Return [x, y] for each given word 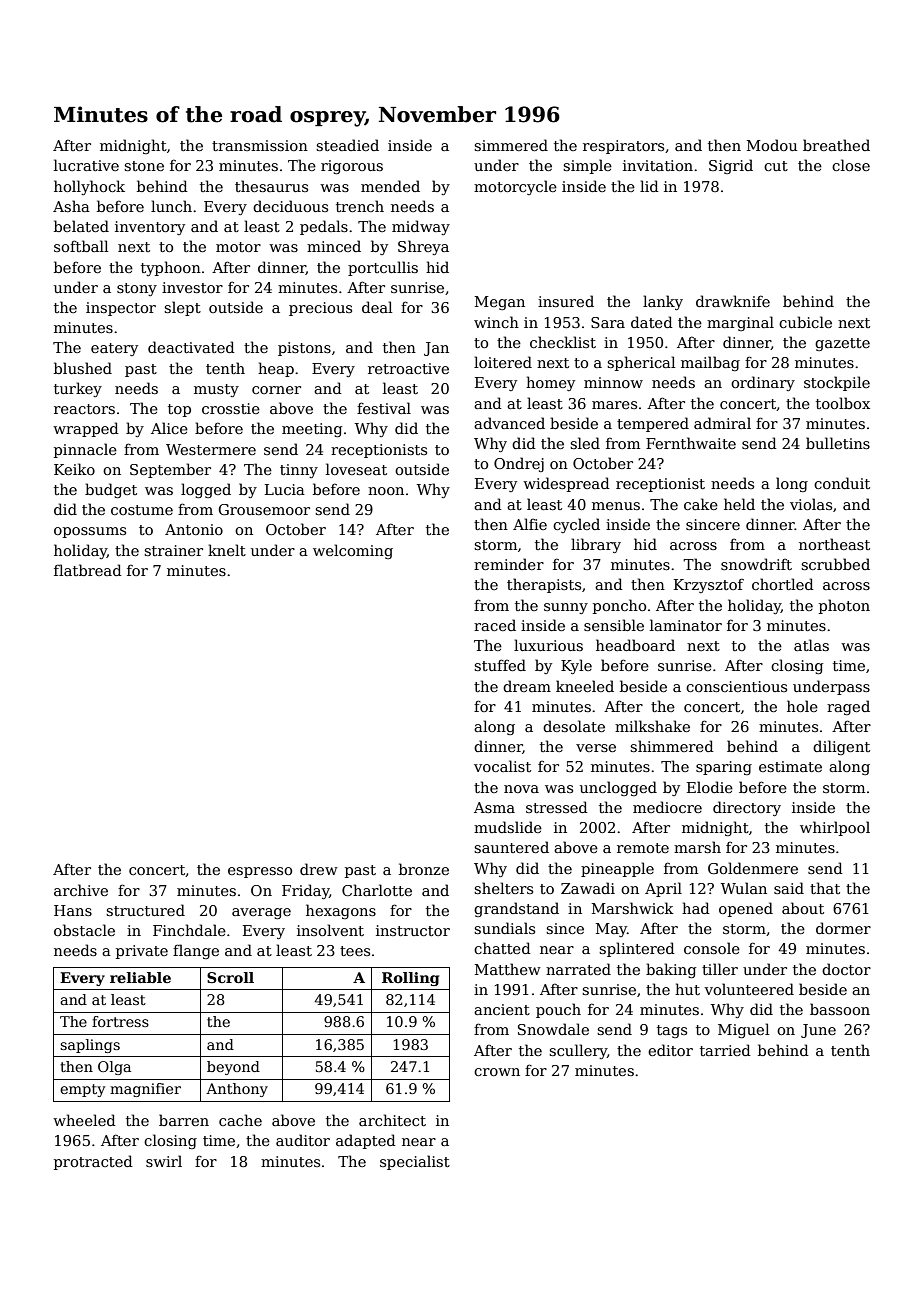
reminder [509, 564]
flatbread [88, 570]
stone [144, 166]
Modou [772, 145]
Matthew [508, 969]
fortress [120, 1021]
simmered [511, 145]
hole [802, 706]
